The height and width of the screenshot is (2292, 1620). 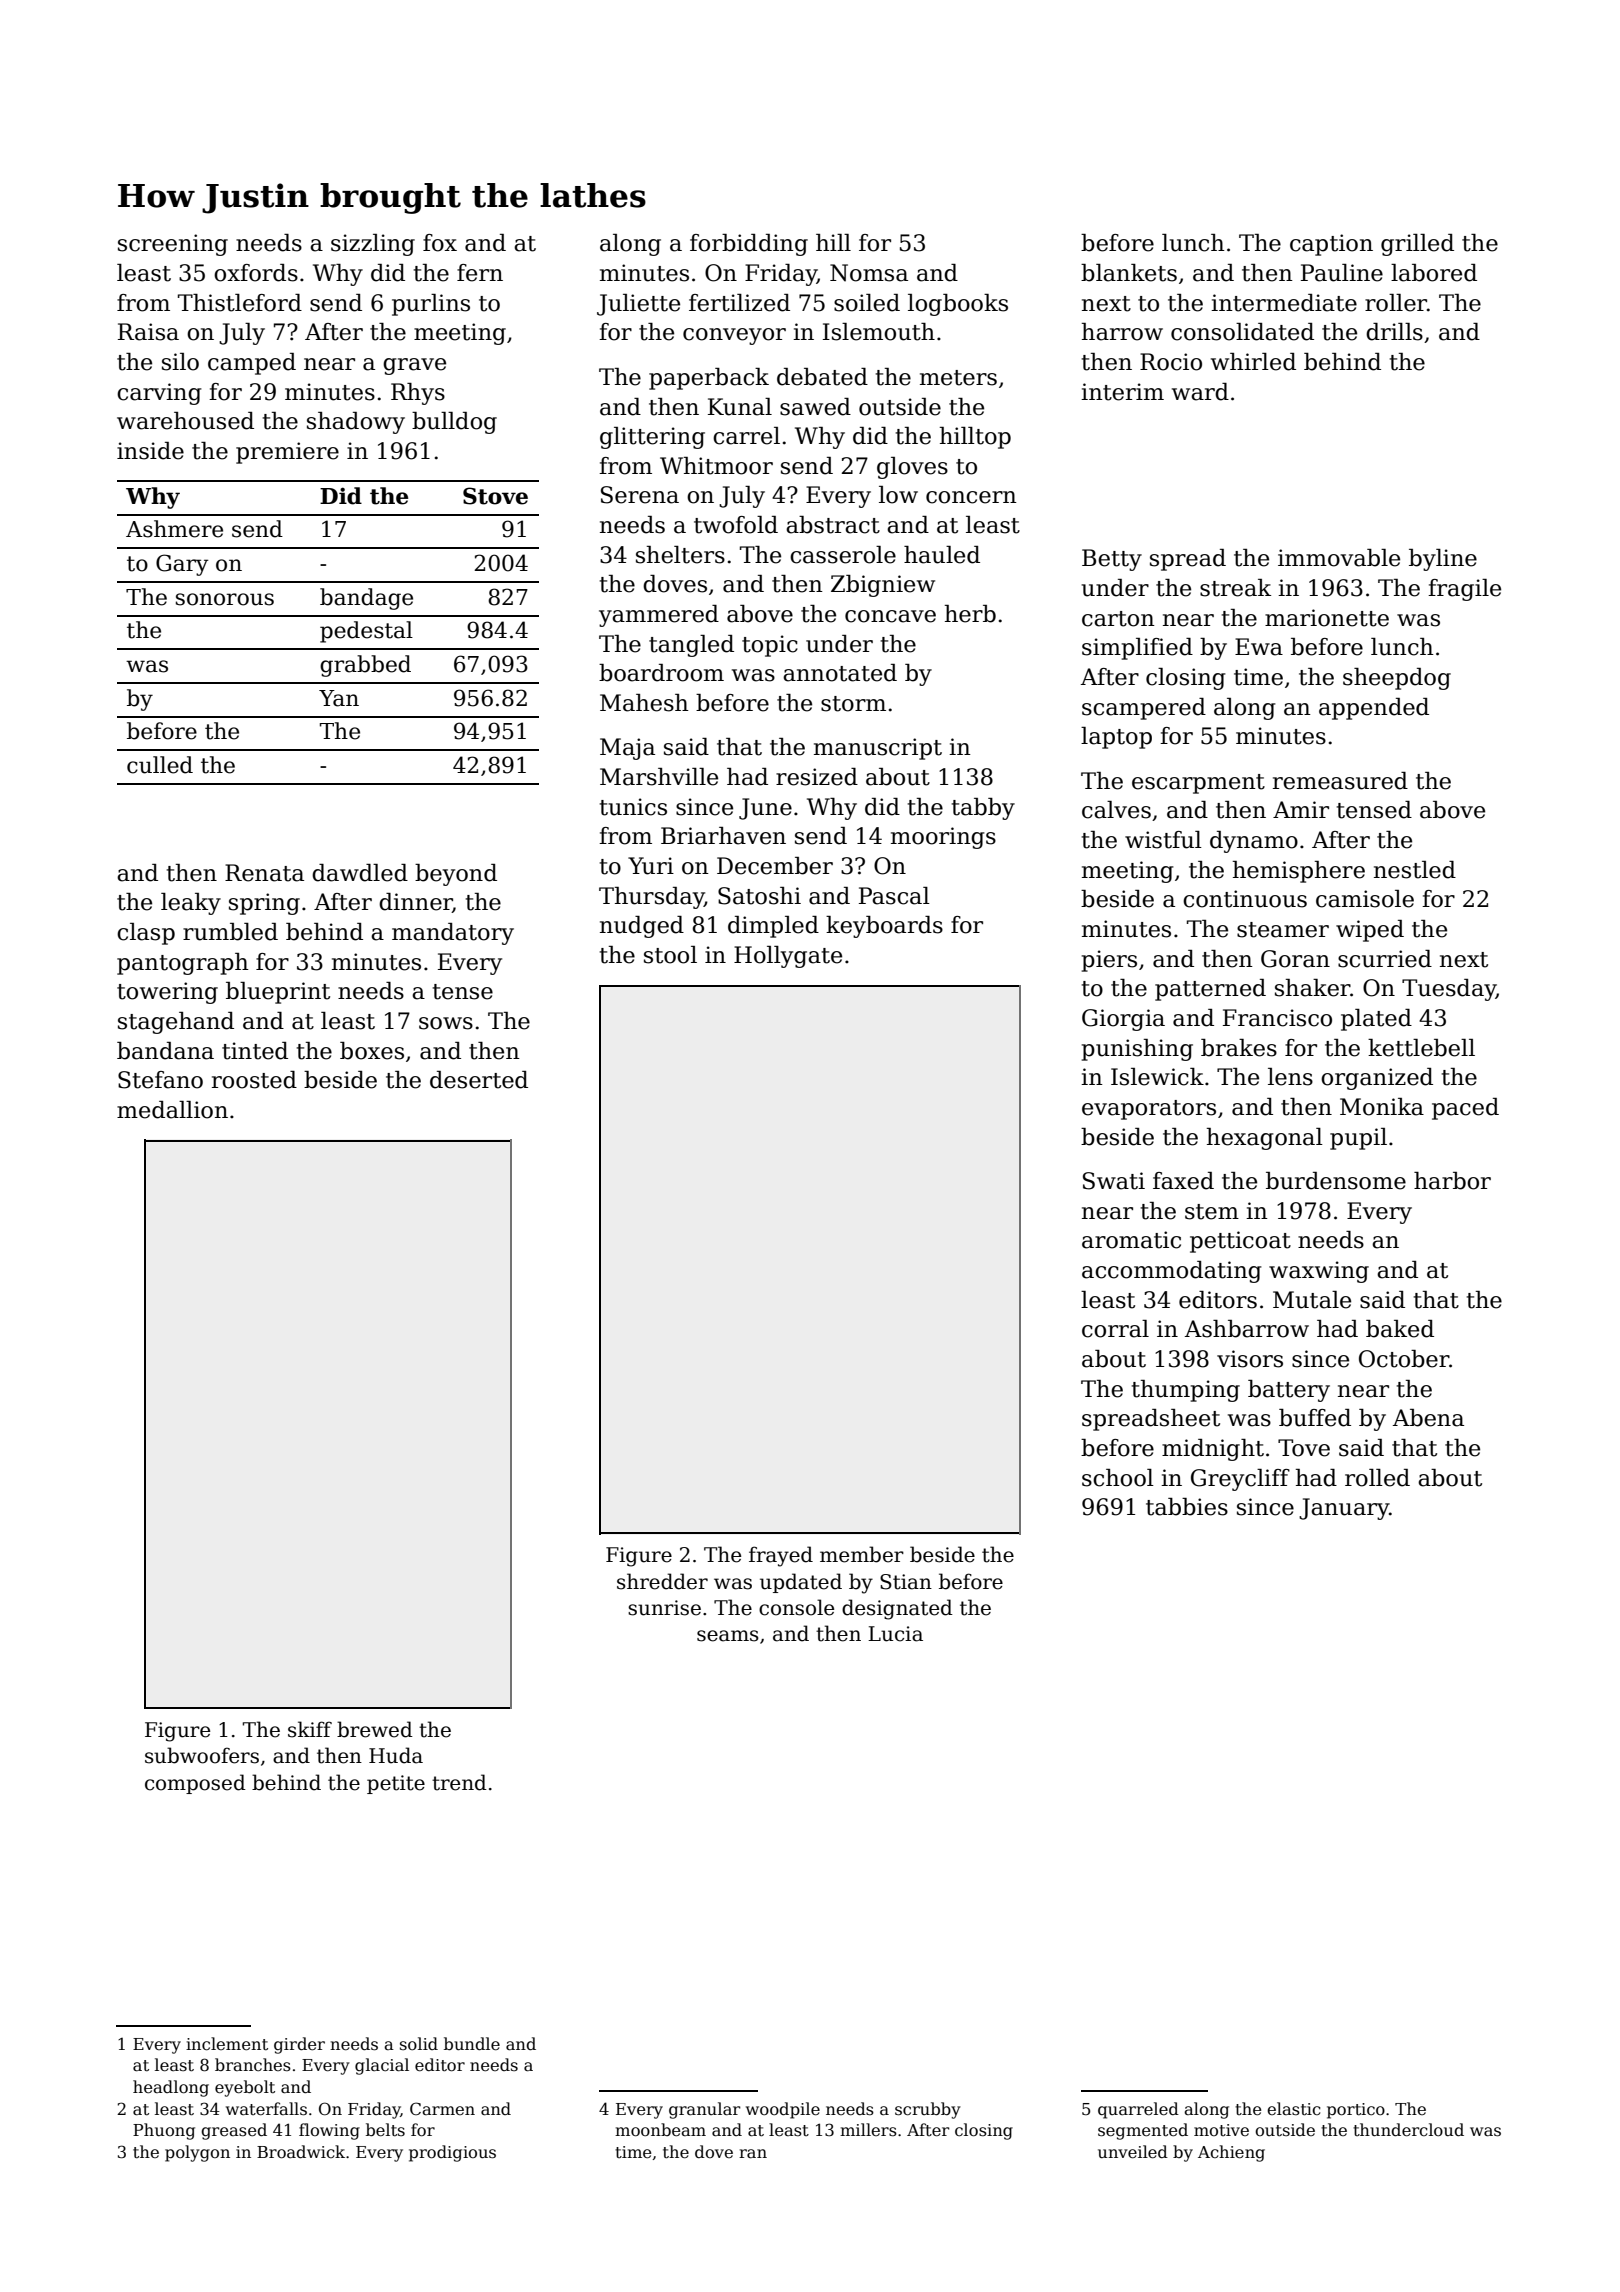 I want to click on deserted, so click(x=479, y=1080).
